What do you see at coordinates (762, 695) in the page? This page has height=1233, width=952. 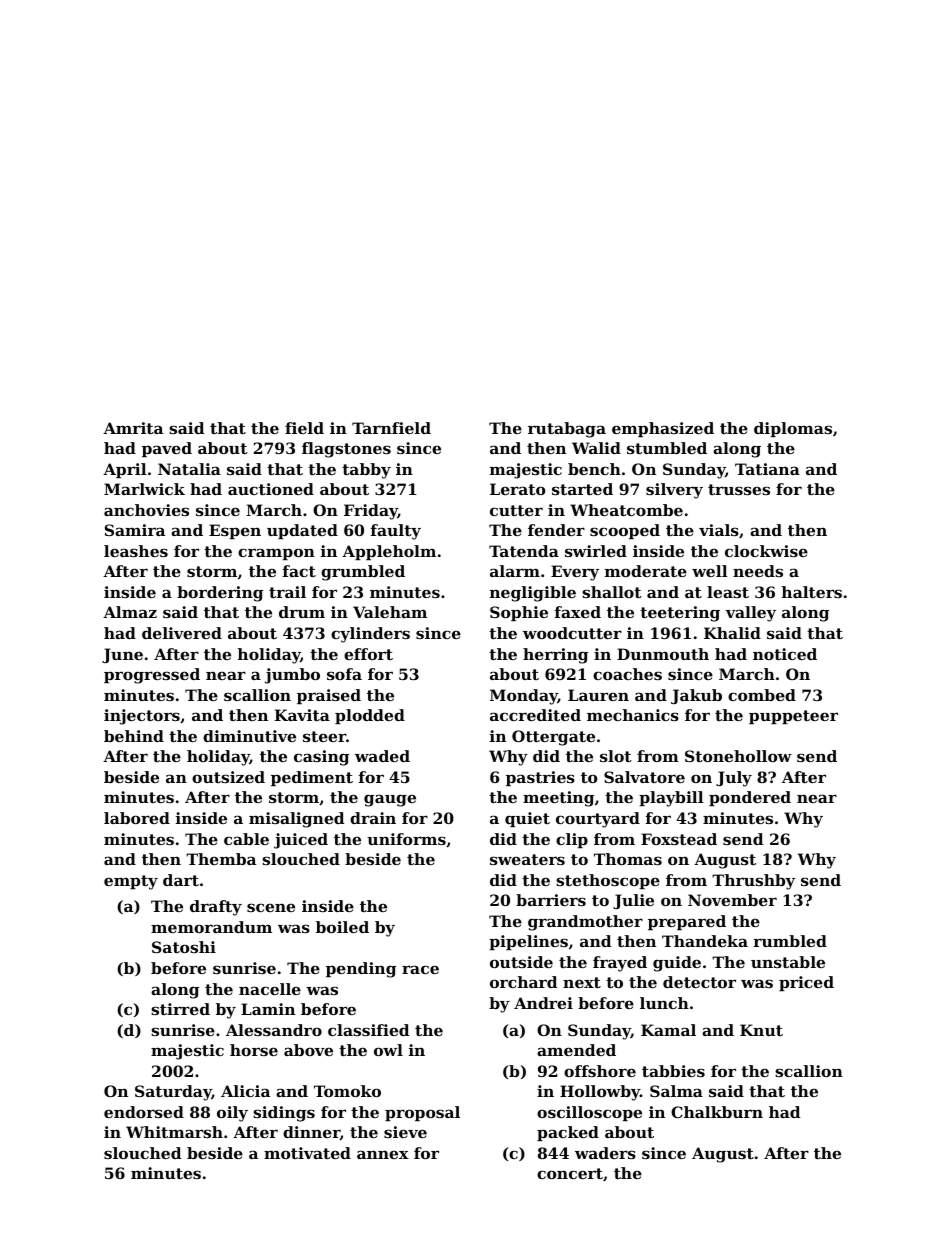 I see `combed` at bounding box center [762, 695].
